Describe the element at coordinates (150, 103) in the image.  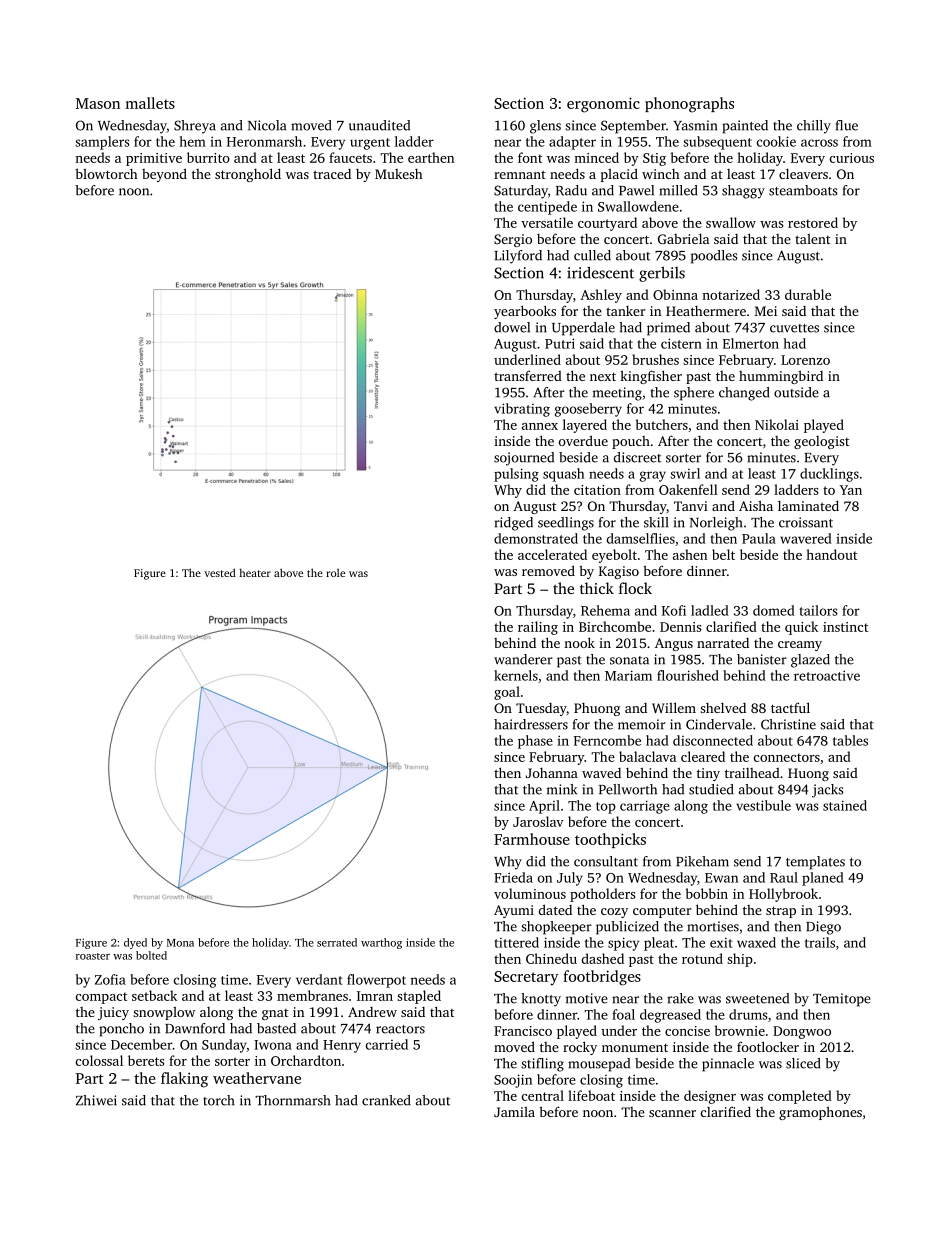
I see `mallets` at that location.
